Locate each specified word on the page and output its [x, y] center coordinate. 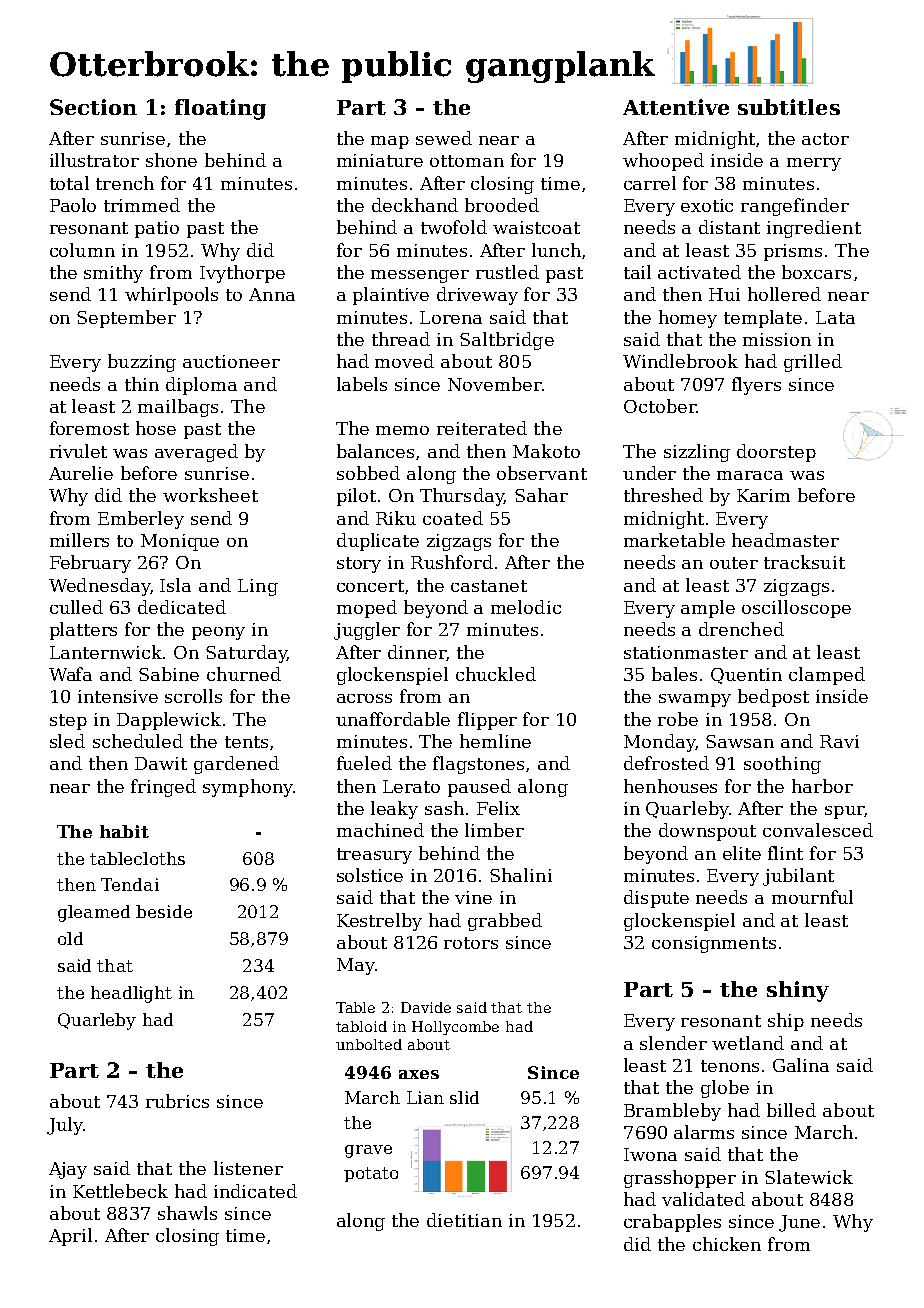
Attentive [676, 107]
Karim [763, 495]
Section [93, 107]
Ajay [68, 1170]
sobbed [368, 473]
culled [76, 607]
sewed [444, 138]
